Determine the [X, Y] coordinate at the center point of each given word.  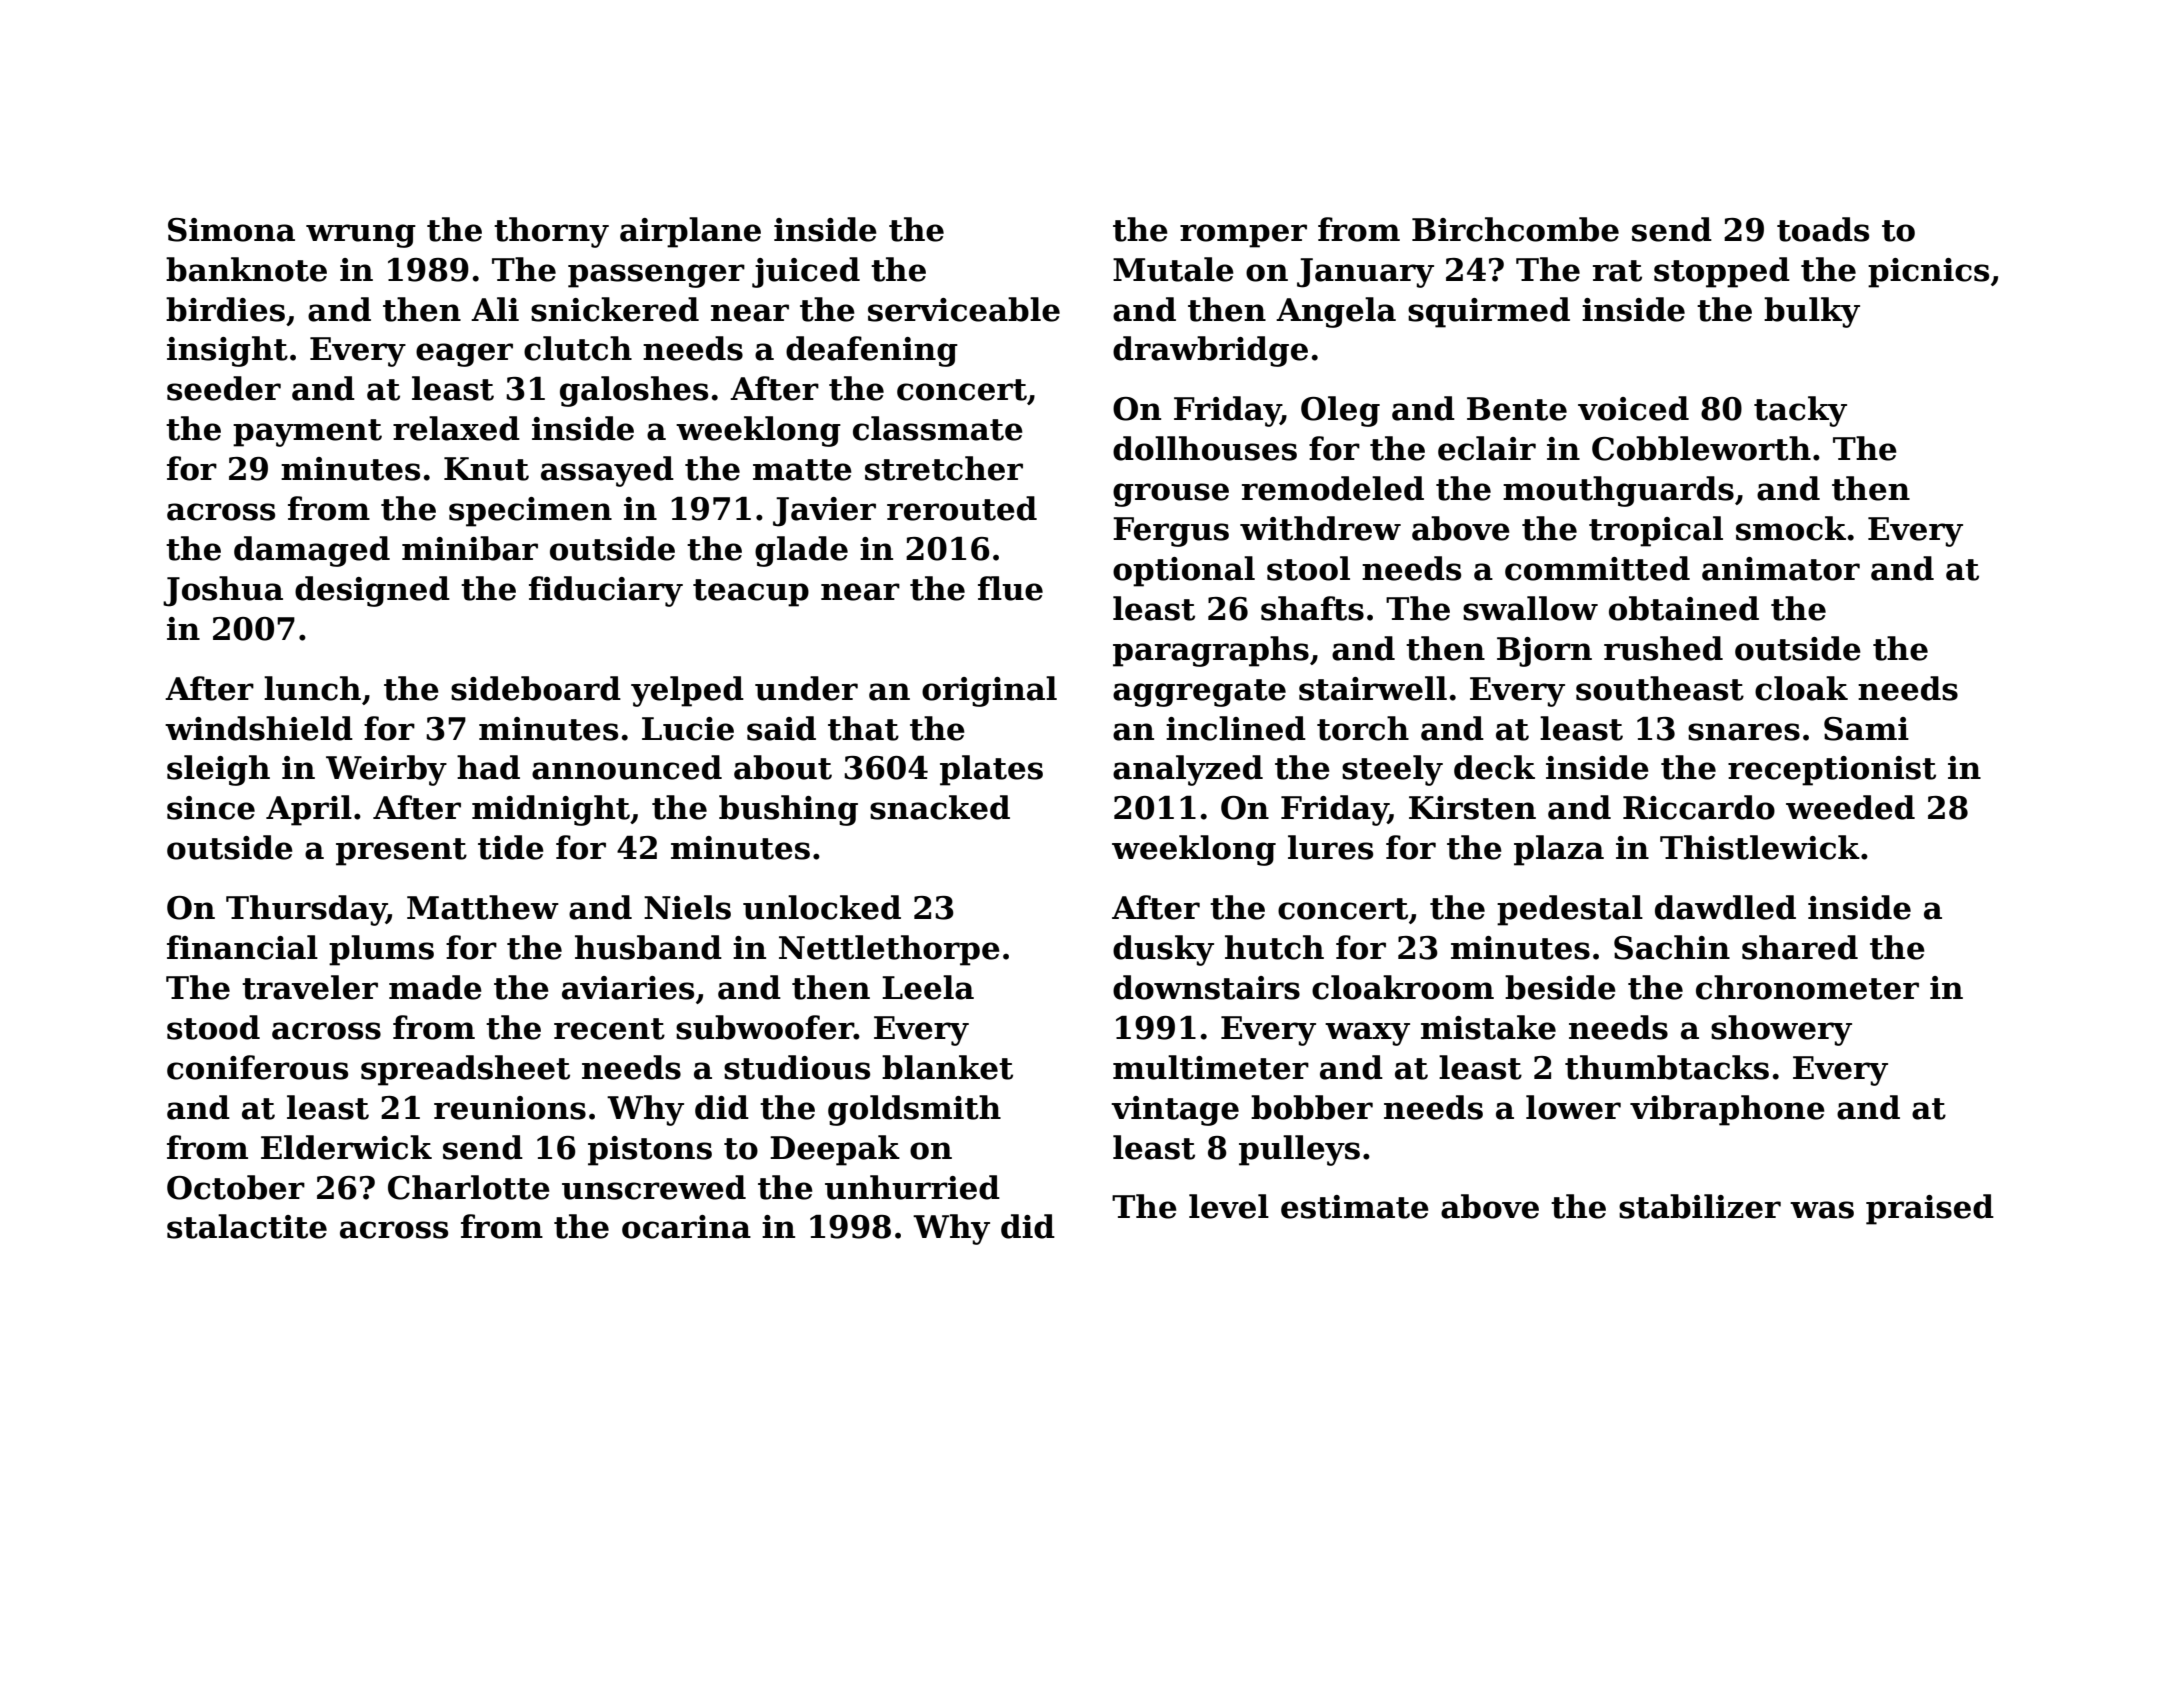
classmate [938, 428]
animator [1781, 569]
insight [227, 351]
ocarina [686, 1227]
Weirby [386, 770]
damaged [312, 551]
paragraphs [1211, 651]
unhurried [912, 1187]
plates [991, 770]
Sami [1866, 729]
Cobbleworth [1701, 448]
